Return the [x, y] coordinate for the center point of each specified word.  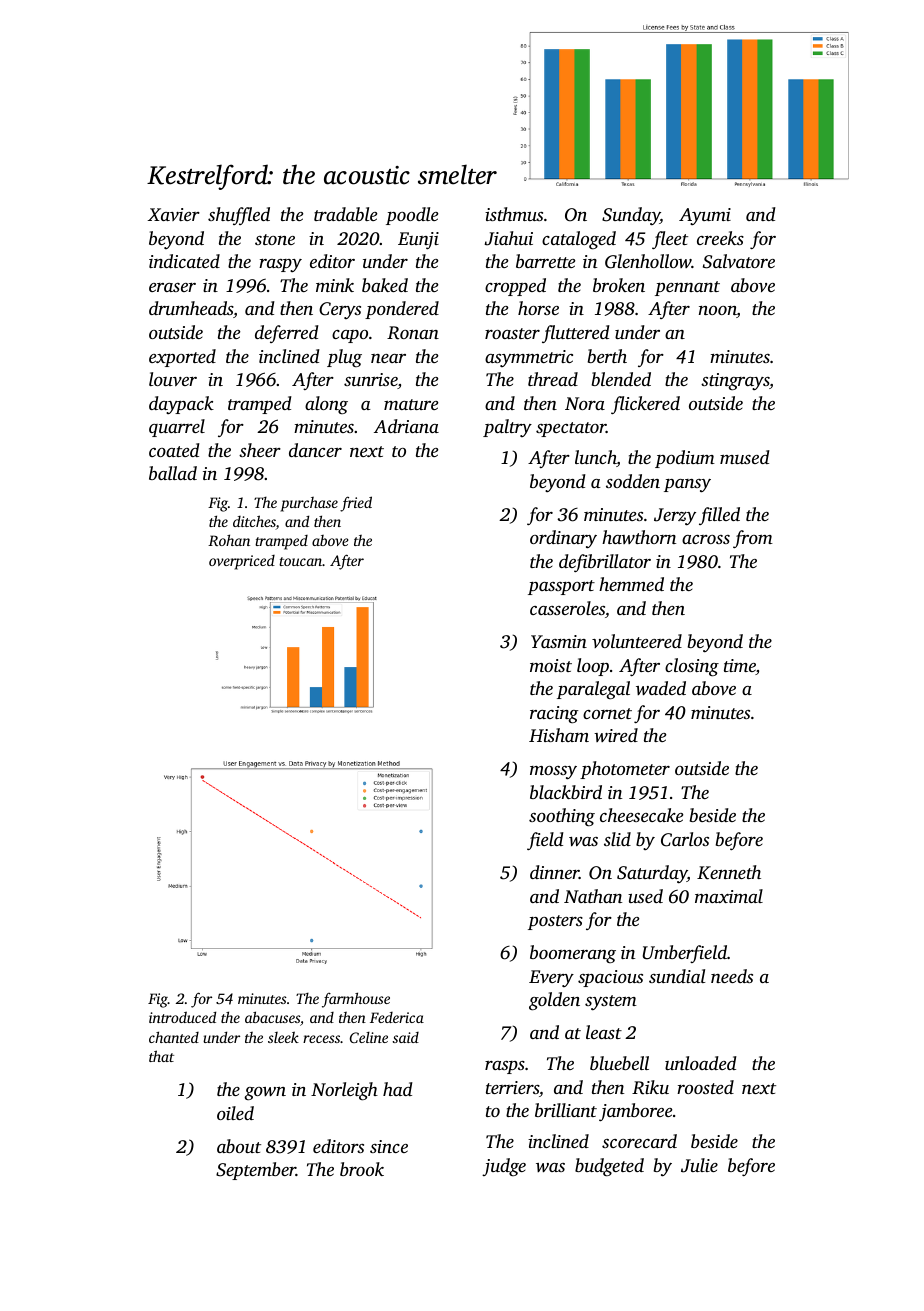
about [239, 1146]
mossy [553, 773]
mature [411, 404]
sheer [260, 450]
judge [504, 1167]
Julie [699, 1165]
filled [719, 516]
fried [356, 504]
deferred [287, 334]
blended [621, 379]
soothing [562, 817]
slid [617, 839]
